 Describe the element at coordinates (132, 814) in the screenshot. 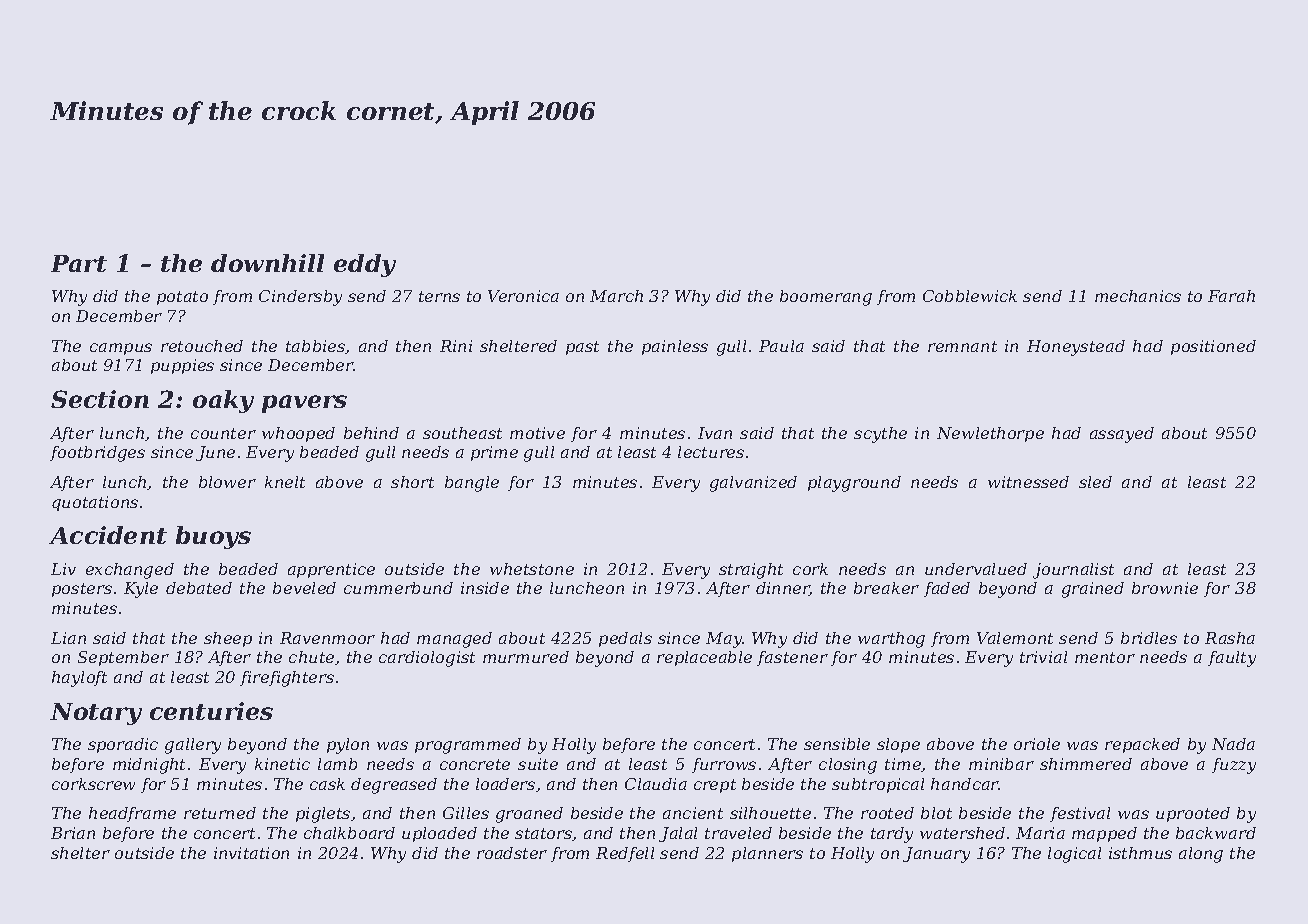

I see `headframe` at that location.
